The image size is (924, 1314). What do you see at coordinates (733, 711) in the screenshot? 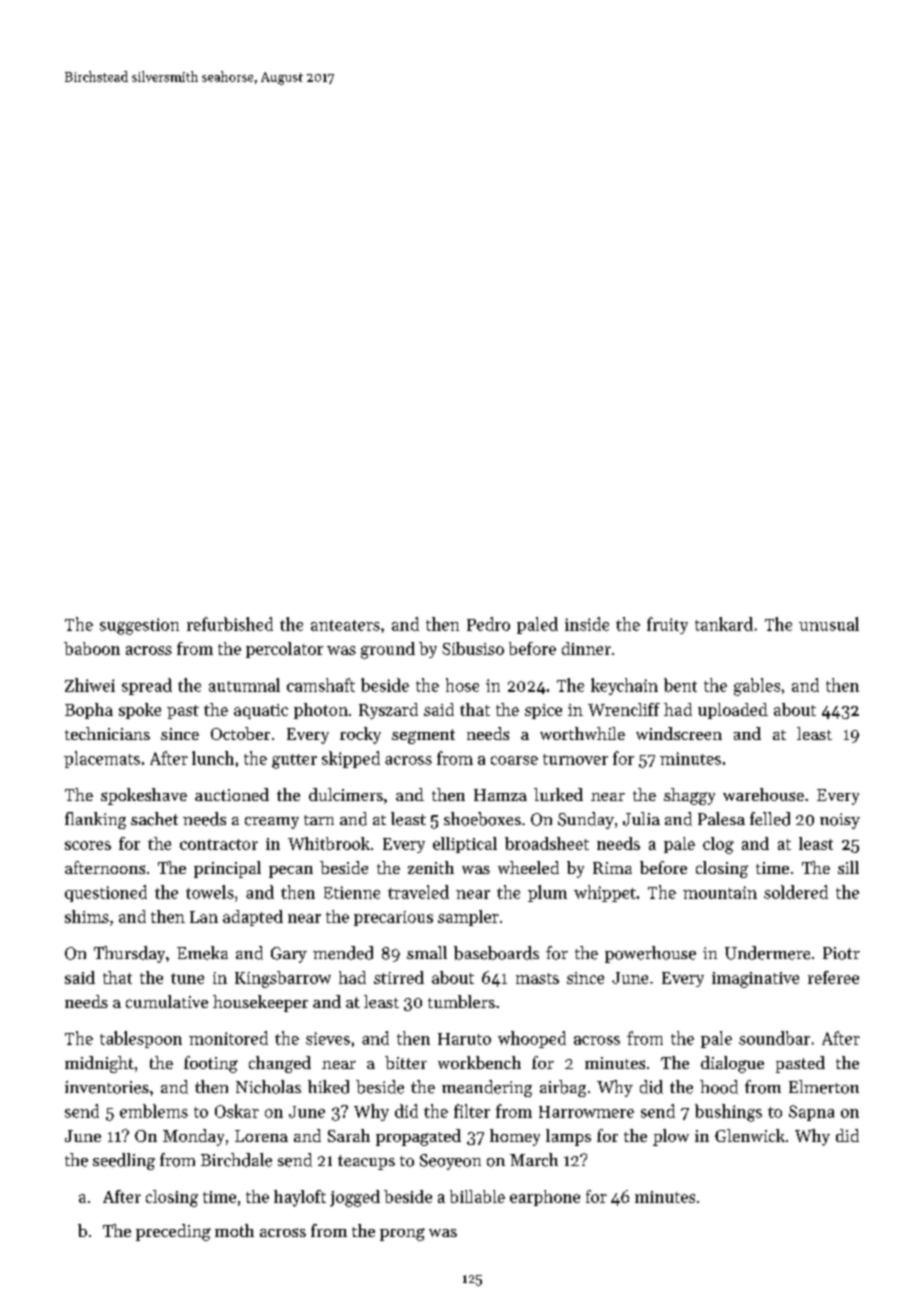
I see `uploaded` at bounding box center [733, 711].
